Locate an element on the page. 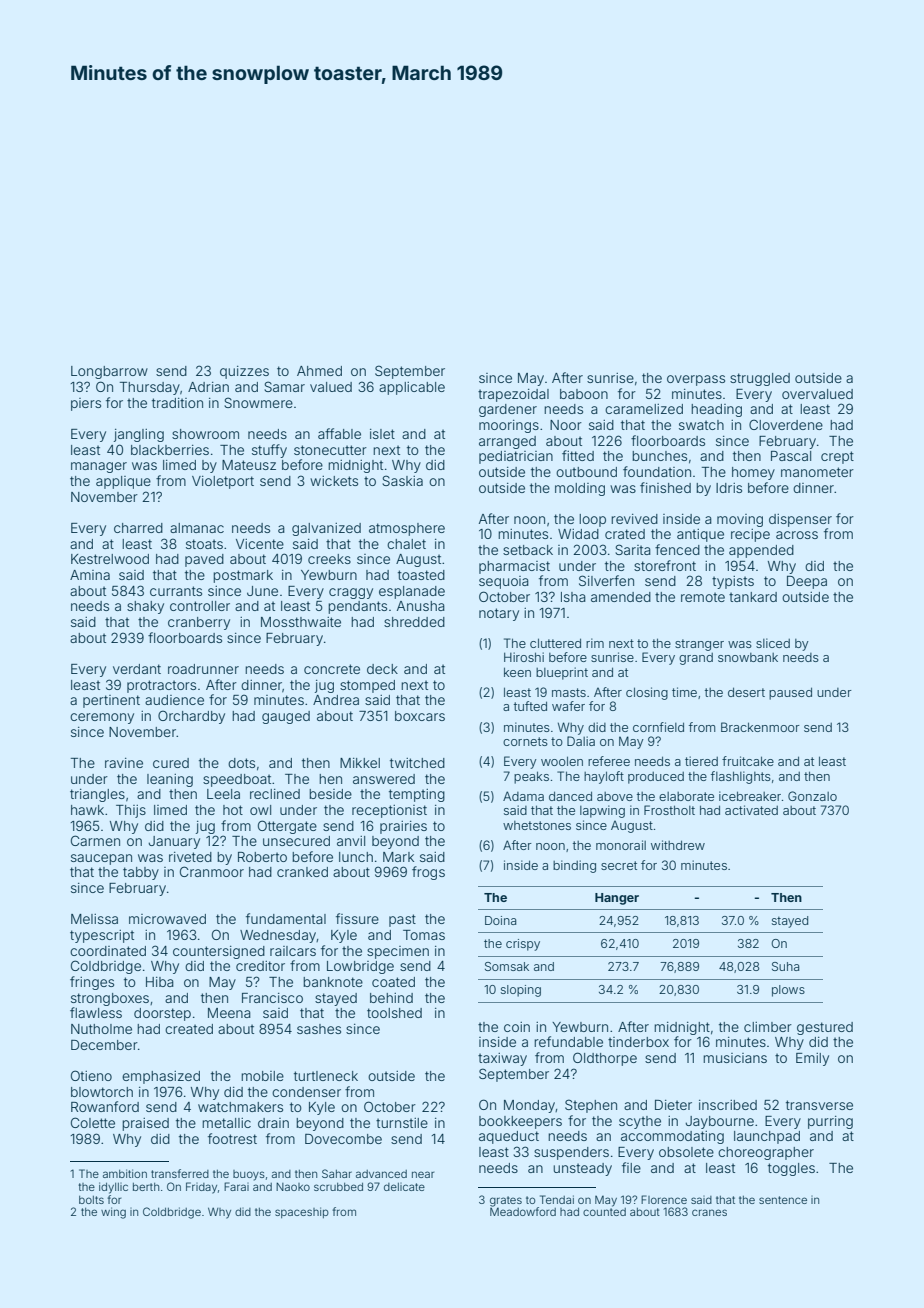 This page has width=924, height=1308. twitched is located at coordinates (417, 763).
